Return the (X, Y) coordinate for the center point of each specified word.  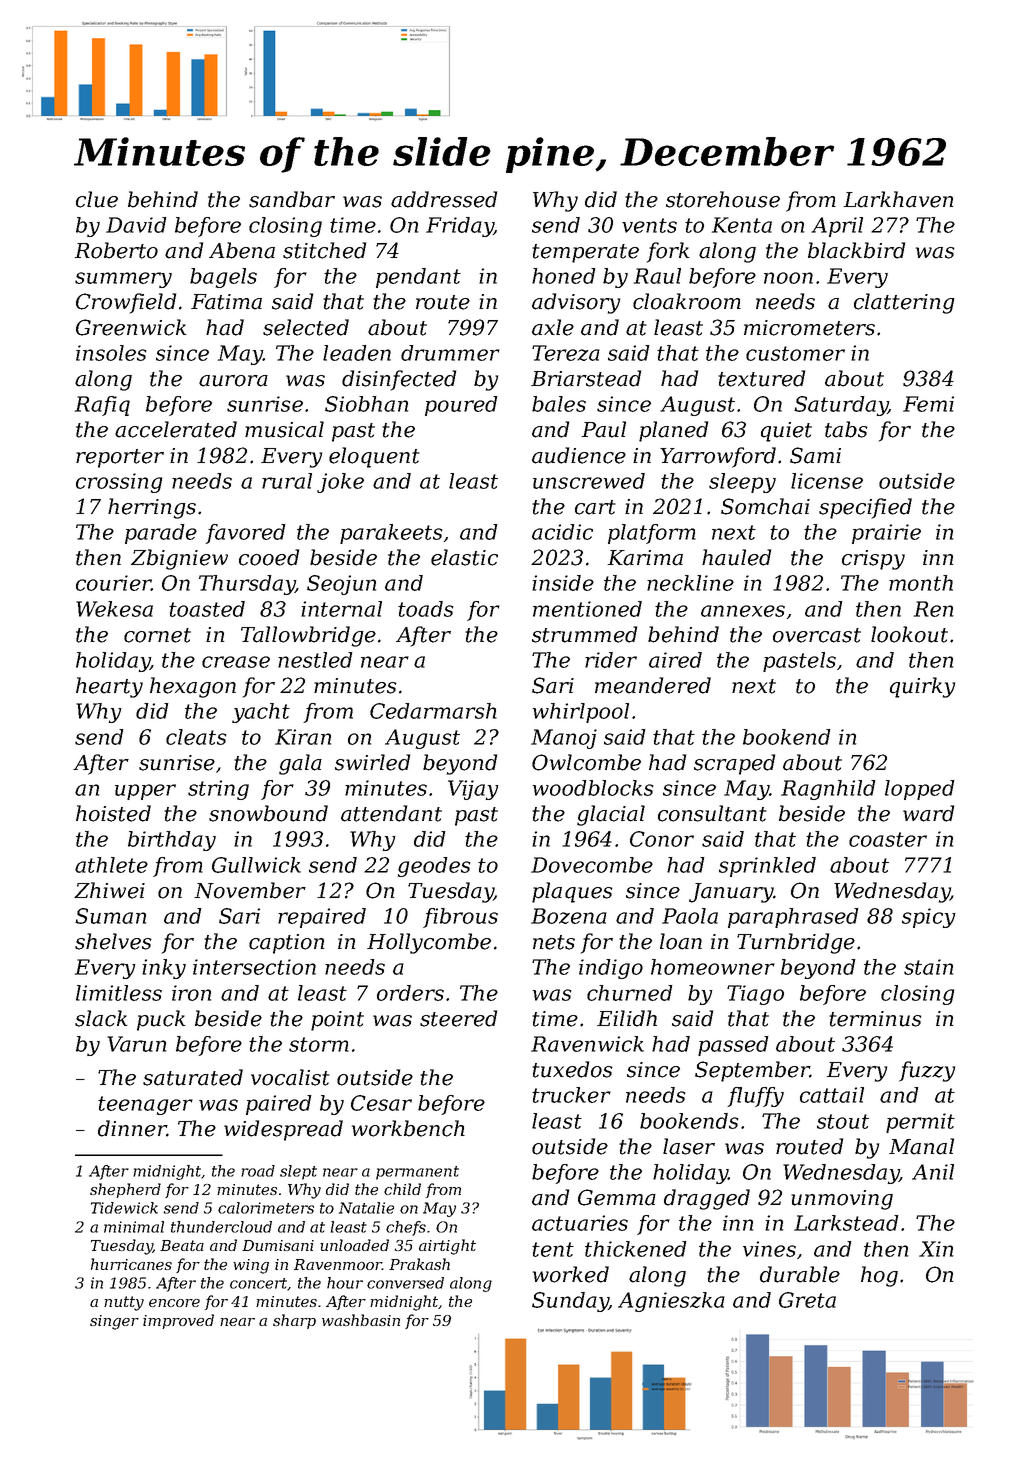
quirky (922, 687)
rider (611, 660)
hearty (109, 687)
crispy (873, 560)
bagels (223, 278)
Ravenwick (587, 1044)
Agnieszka (671, 1302)
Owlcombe (586, 762)
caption (287, 944)
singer (114, 1322)
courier (113, 583)
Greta (807, 1300)
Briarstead (586, 378)
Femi (928, 404)
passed (733, 1046)
